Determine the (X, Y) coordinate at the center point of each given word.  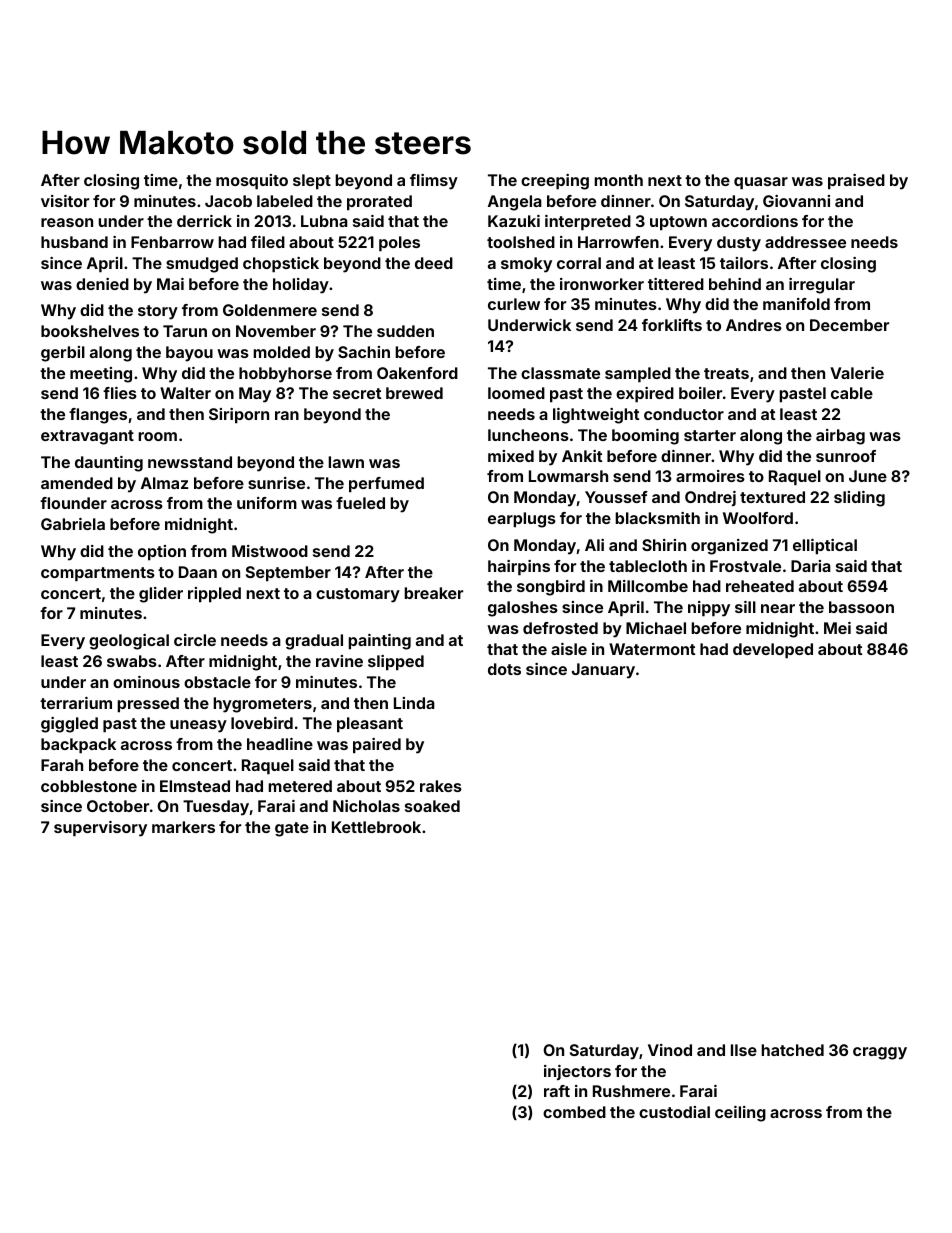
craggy (880, 1053)
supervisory (100, 829)
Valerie (857, 373)
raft (557, 1091)
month (618, 180)
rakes (441, 786)
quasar (761, 183)
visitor (65, 201)
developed (773, 651)
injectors (577, 1072)
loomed (516, 393)
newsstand (190, 462)
